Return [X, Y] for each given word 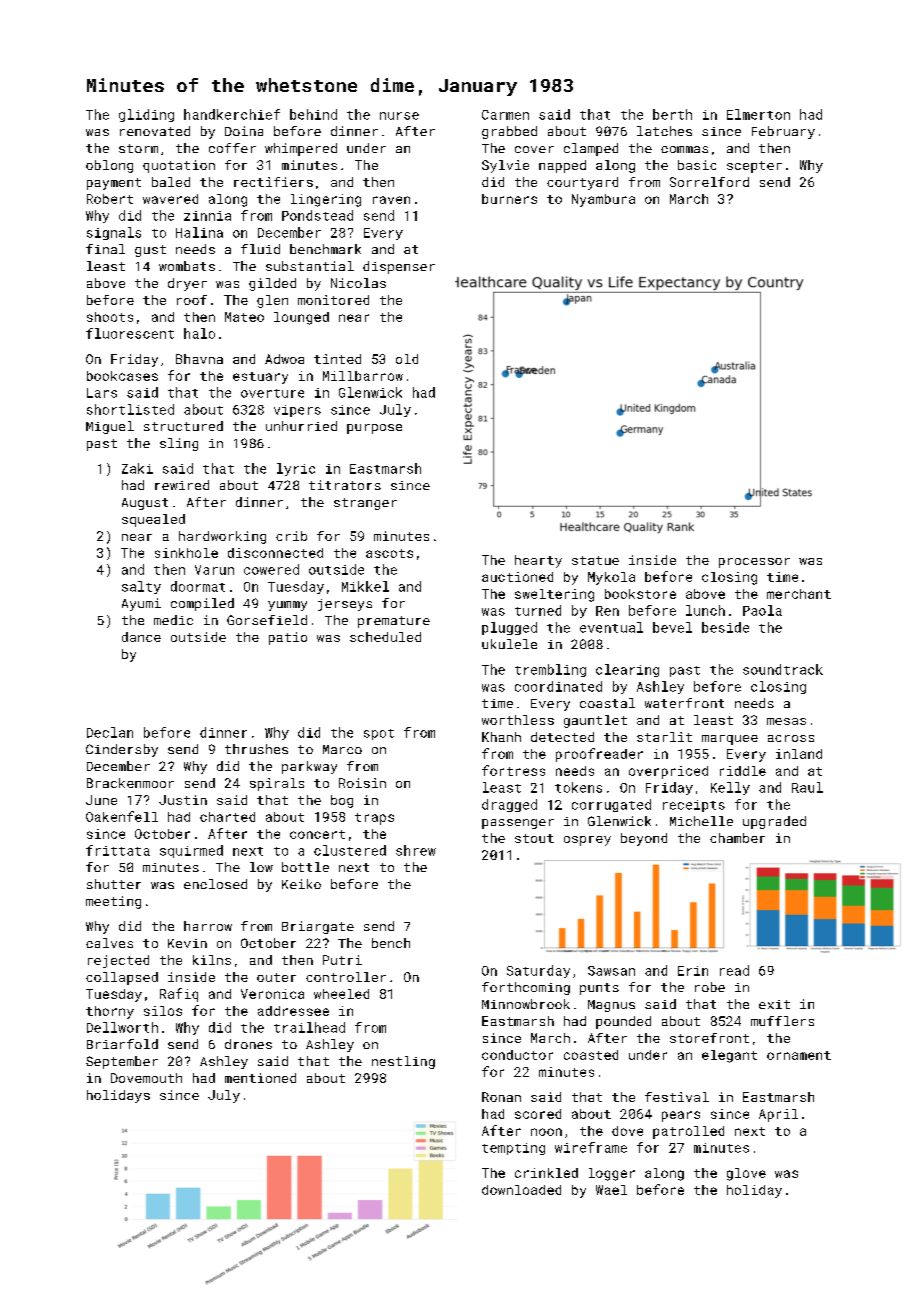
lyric [296, 469]
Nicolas [358, 283]
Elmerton [758, 114]
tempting [513, 1149]
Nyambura [603, 200]
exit [774, 1004]
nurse [399, 116]
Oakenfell [122, 816]
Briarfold [122, 1044]
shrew [416, 850]
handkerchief [232, 114]
